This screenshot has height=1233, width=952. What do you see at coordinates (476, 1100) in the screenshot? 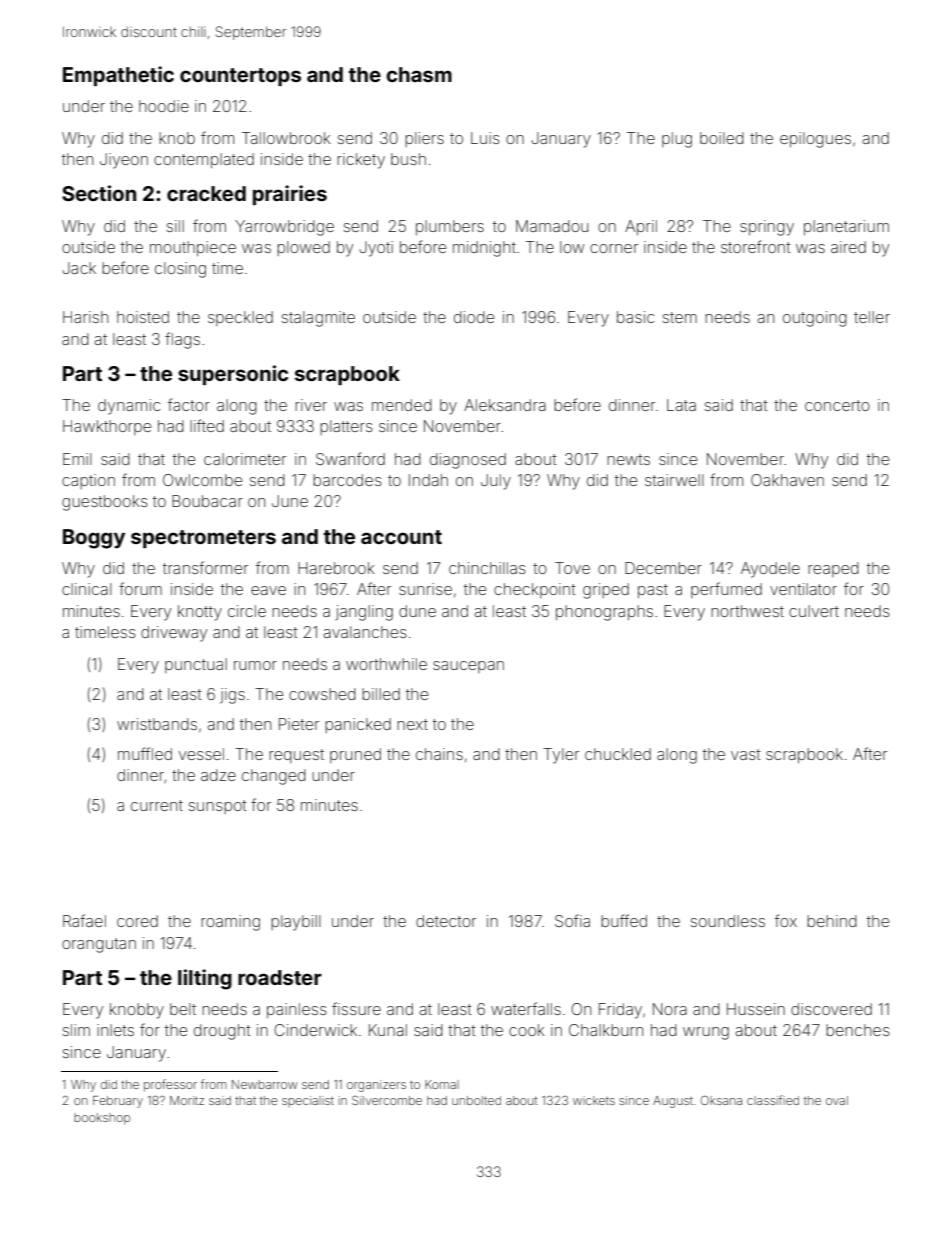
I see `unbolted` at bounding box center [476, 1100].
